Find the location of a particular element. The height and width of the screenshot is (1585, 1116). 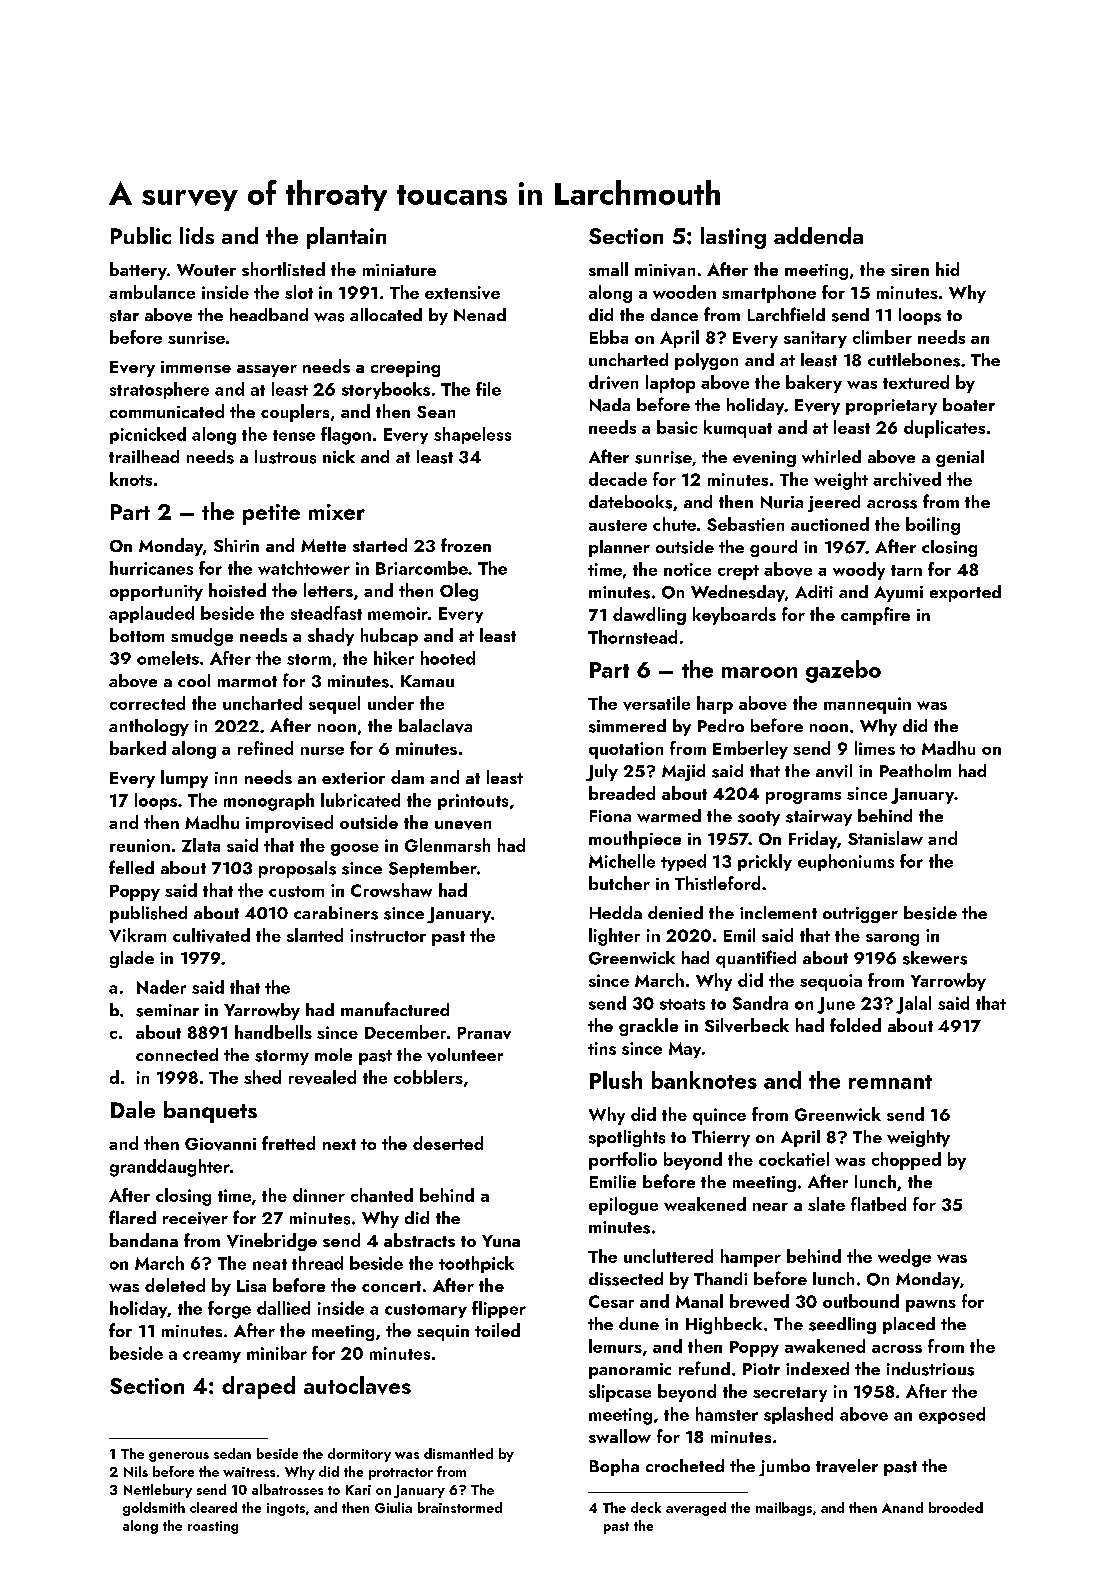

frozen is located at coordinates (466, 545).
